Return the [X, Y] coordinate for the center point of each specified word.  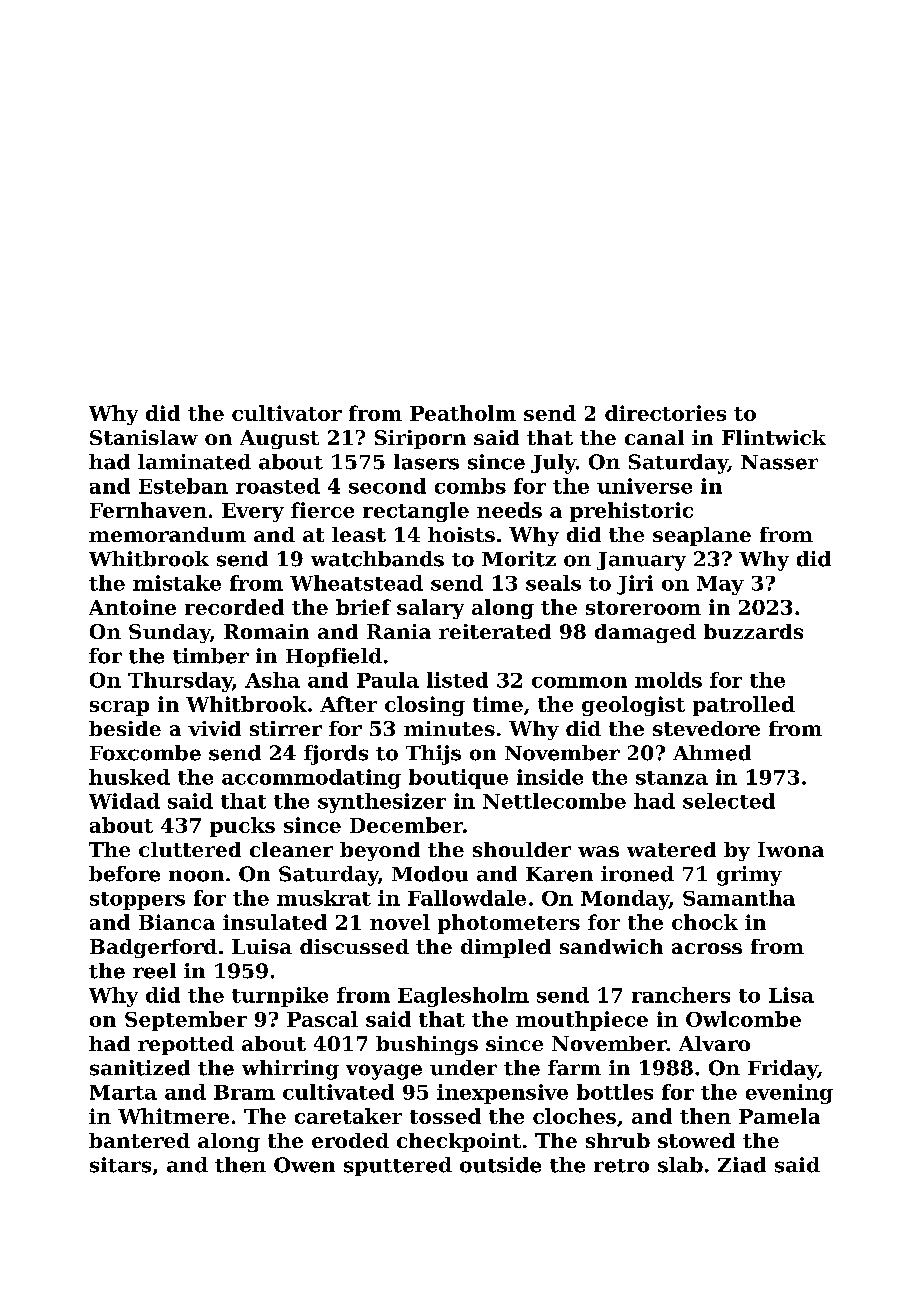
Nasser [779, 462]
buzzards [753, 631]
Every [253, 512]
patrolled [744, 706]
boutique [458, 779]
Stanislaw [144, 437]
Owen [304, 1165]
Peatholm [463, 413]
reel [154, 971]
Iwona [791, 849]
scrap [119, 708]
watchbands [377, 559]
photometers [509, 924]
